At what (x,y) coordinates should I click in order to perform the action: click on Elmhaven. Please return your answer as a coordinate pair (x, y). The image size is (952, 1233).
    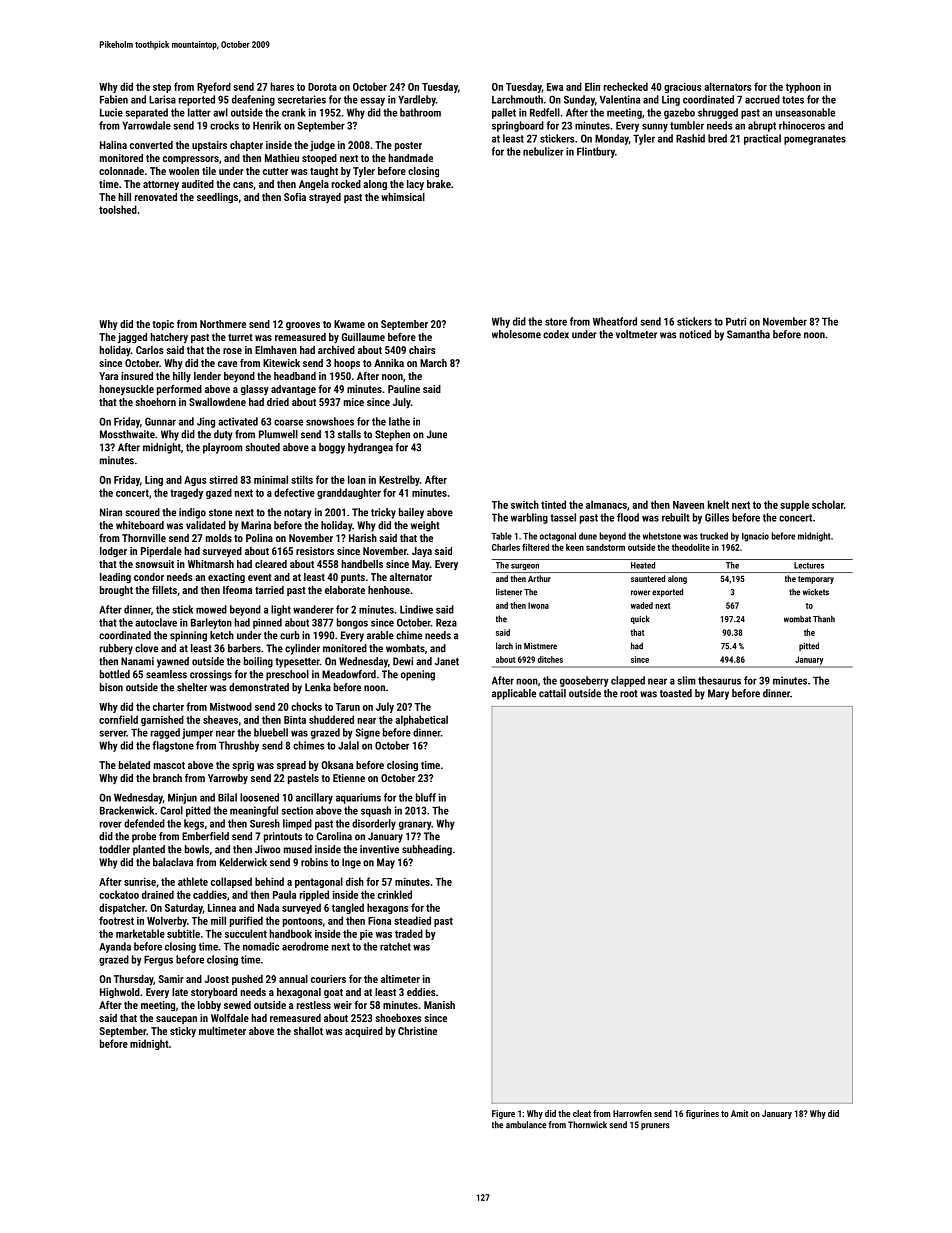
    Looking at the image, I should click on (276, 350).
